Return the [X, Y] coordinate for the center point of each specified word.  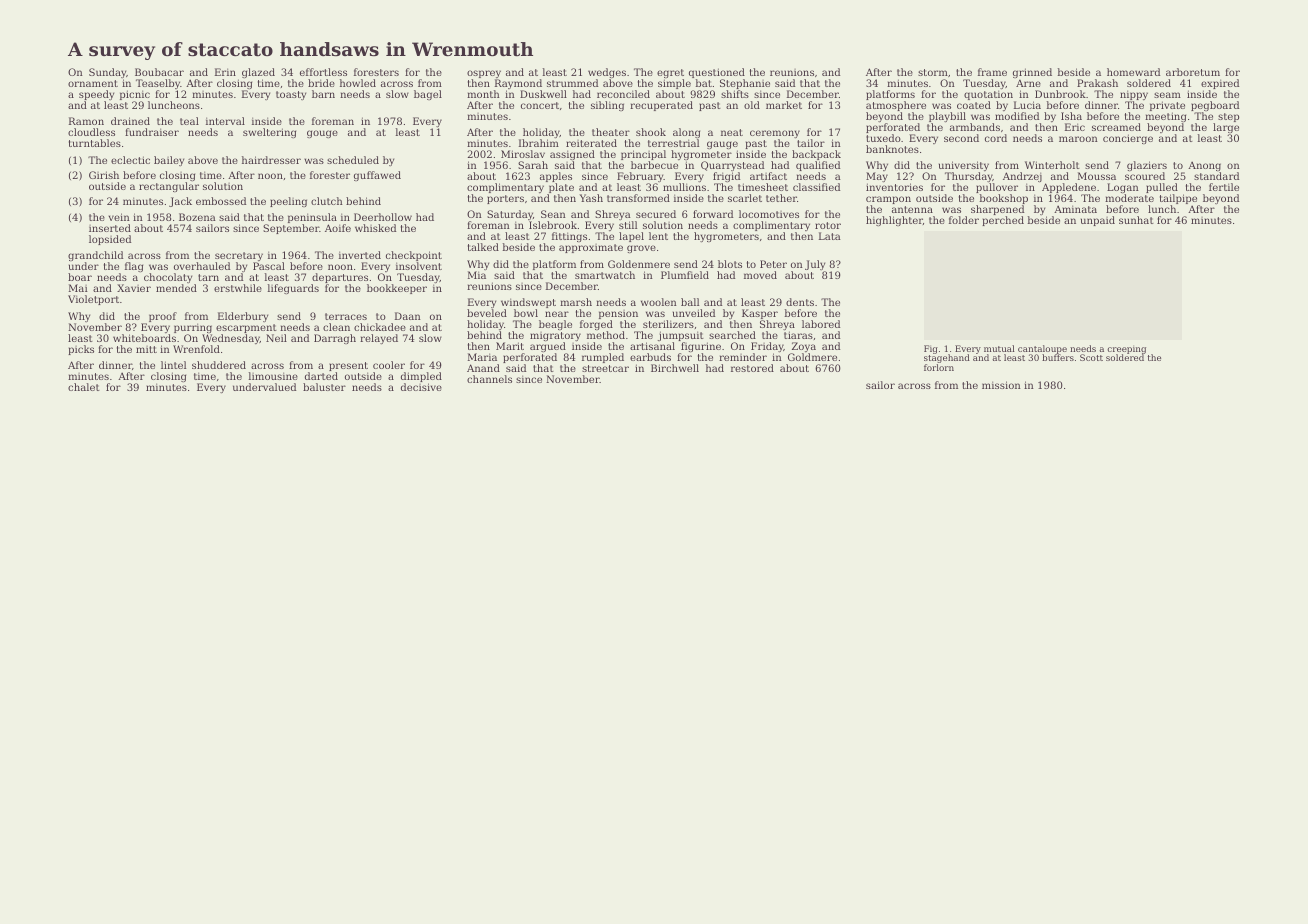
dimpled [421, 377]
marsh [576, 302]
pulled [1162, 188]
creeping [1126, 350]
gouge [322, 134]
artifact [768, 176]
